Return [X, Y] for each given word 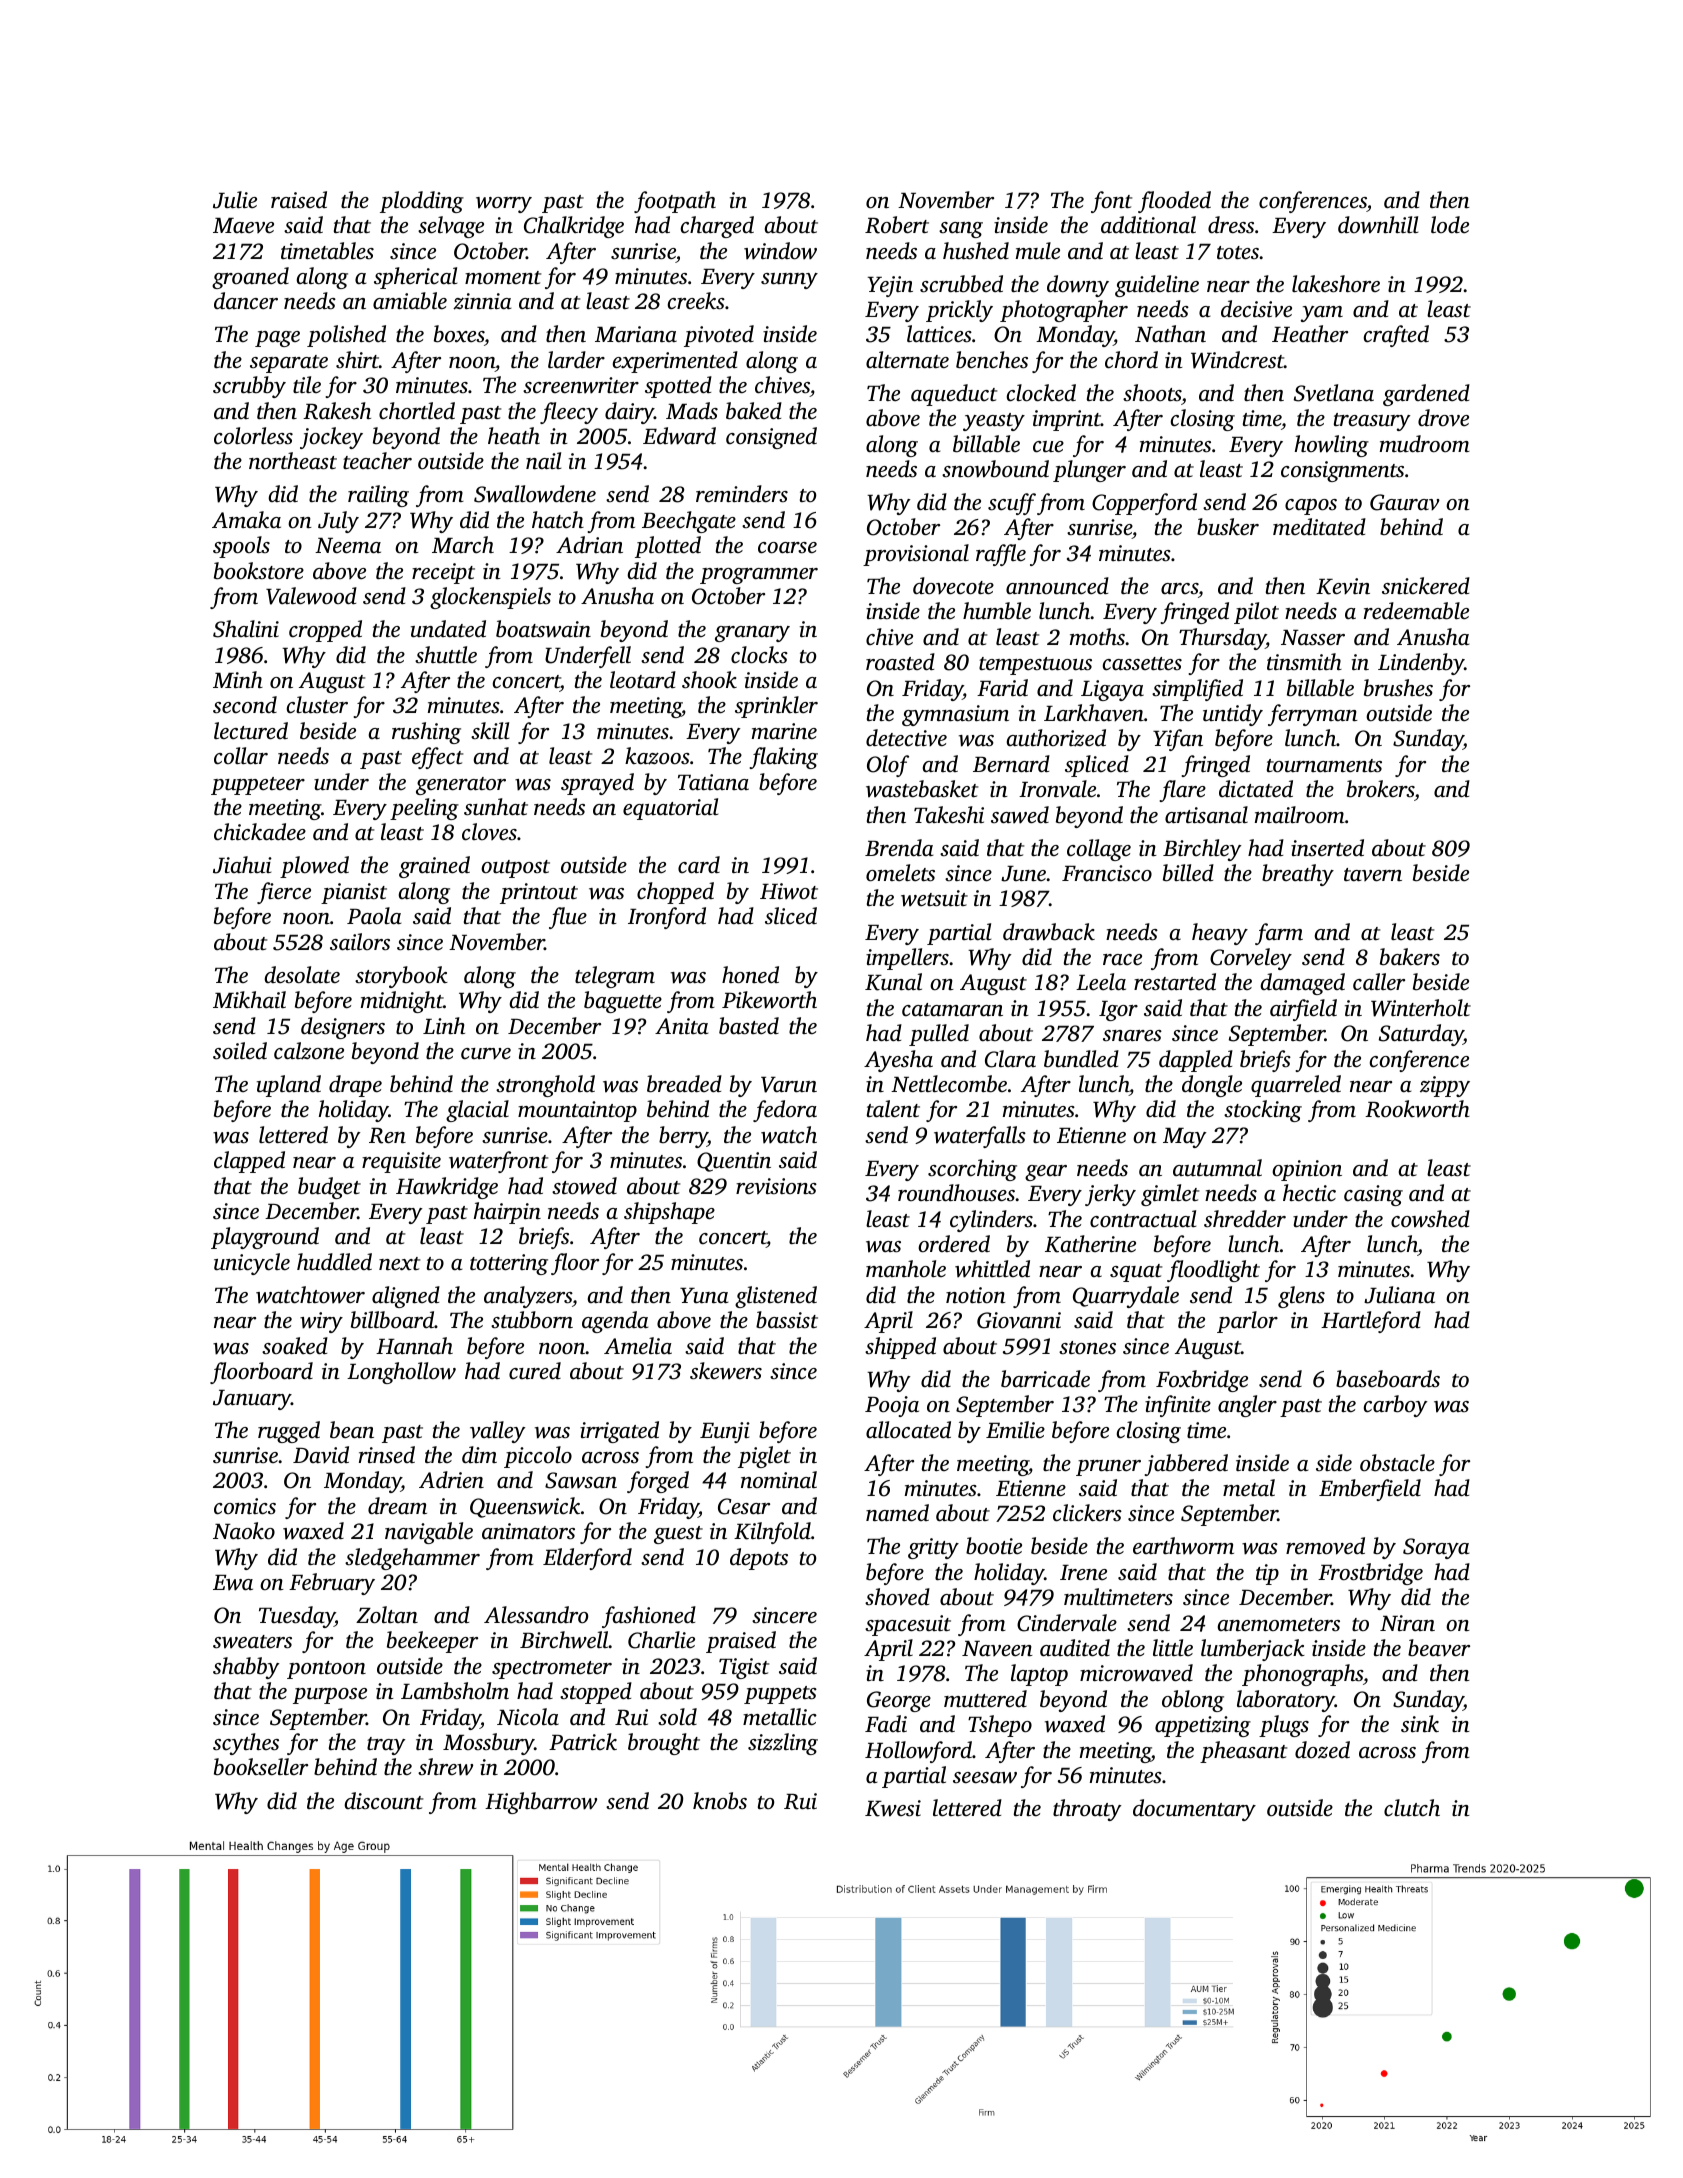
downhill [1378, 225]
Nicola [528, 1716]
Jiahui [242, 865]
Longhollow [401, 1373]
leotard [643, 680]
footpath [675, 202]
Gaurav [1405, 502]
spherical [415, 278]
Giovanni [1019, 1320]
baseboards [1388, 1379]
